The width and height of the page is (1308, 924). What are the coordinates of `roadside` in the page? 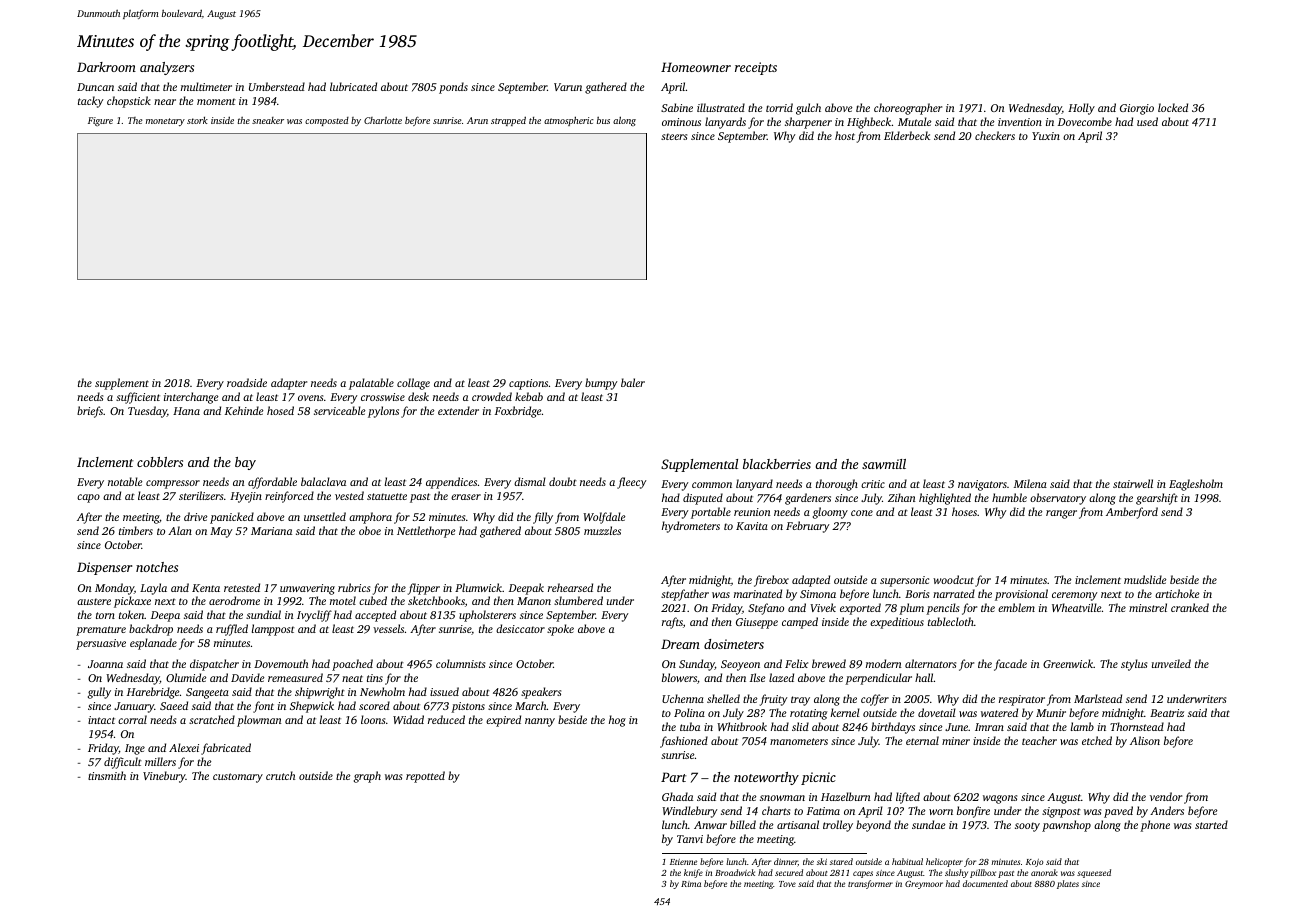 It's located at (247, 382).
